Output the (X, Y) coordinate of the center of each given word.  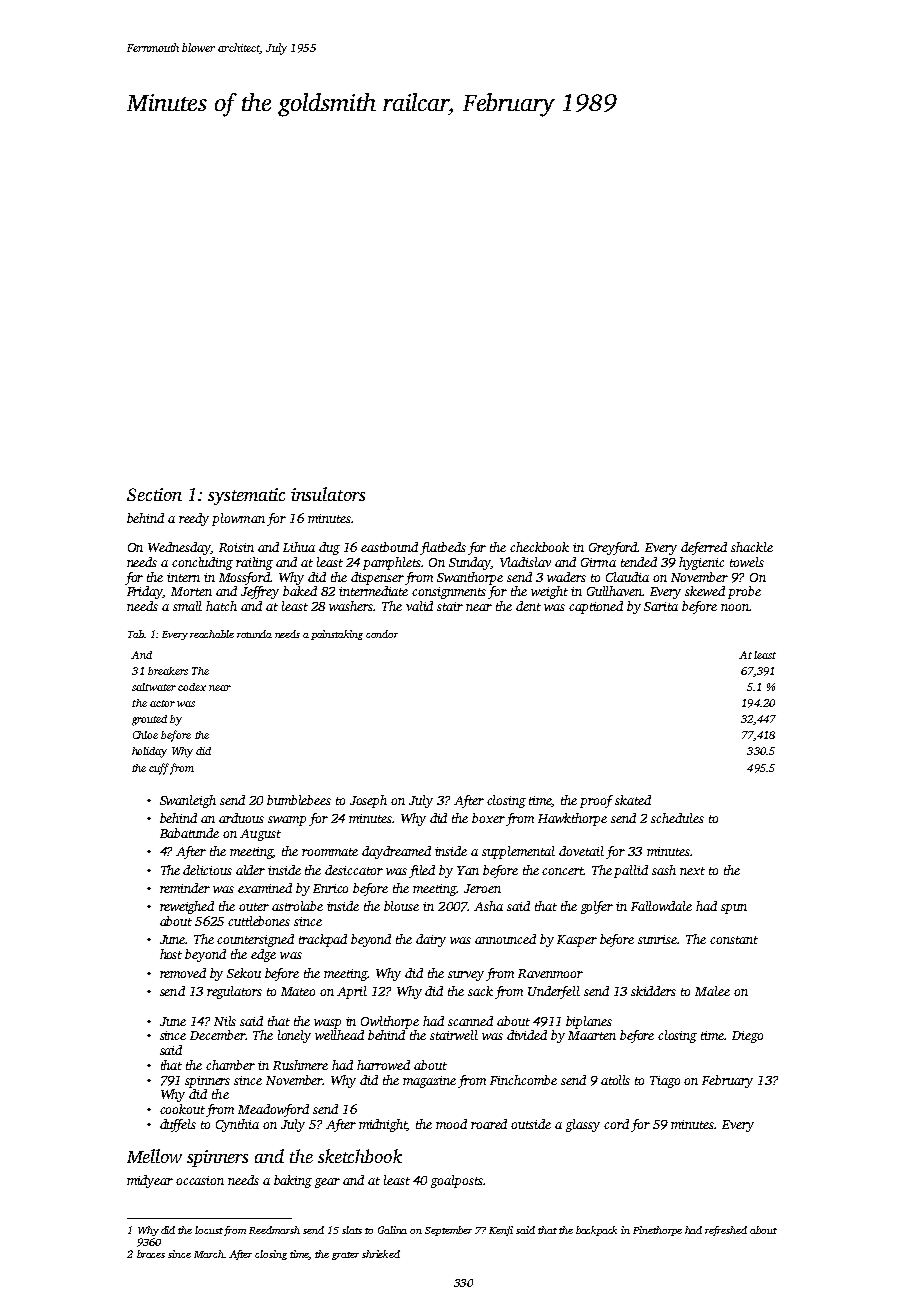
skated (633, 800)
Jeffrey (260, 592)
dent (528, 606)
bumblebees (299, 800)
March (209, 1254)
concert (563, 871)
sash (664, 870)
